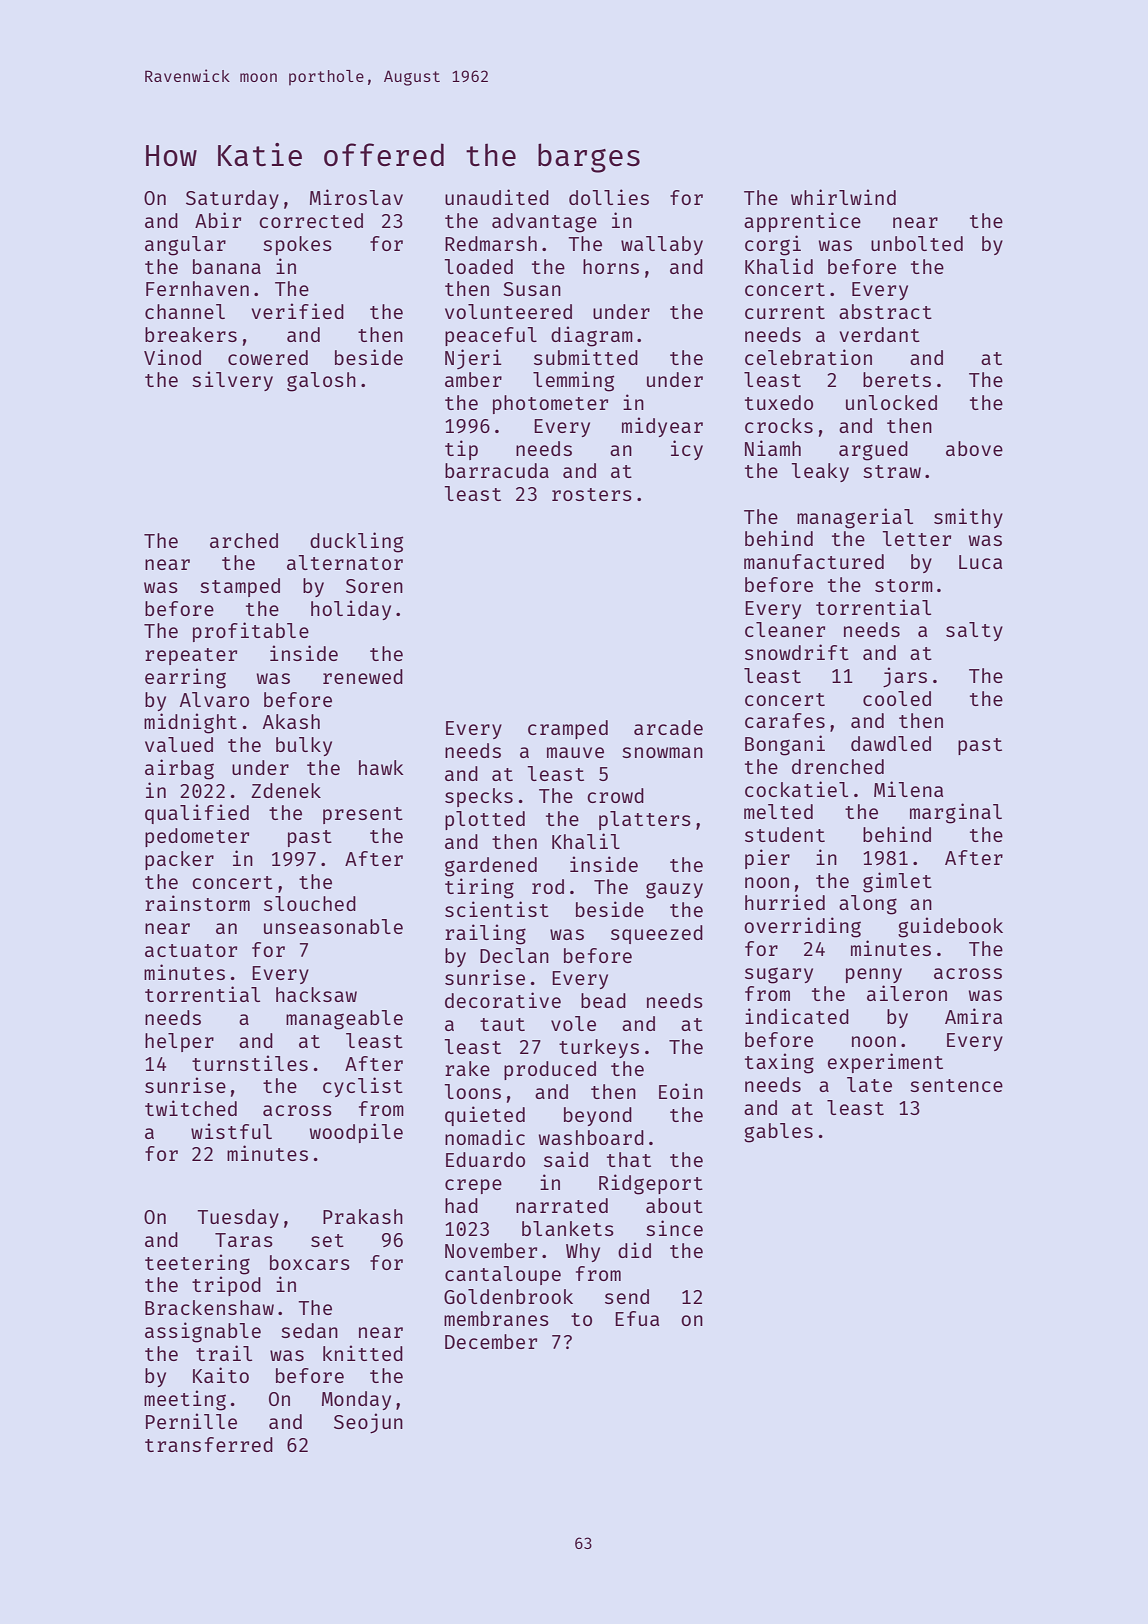 The height and width of the screenshot is (1624, 1148). What do you see at coordinates (356, 197) in the screenshot?
I see `Miroslav` at bounding box center [356, 197].
